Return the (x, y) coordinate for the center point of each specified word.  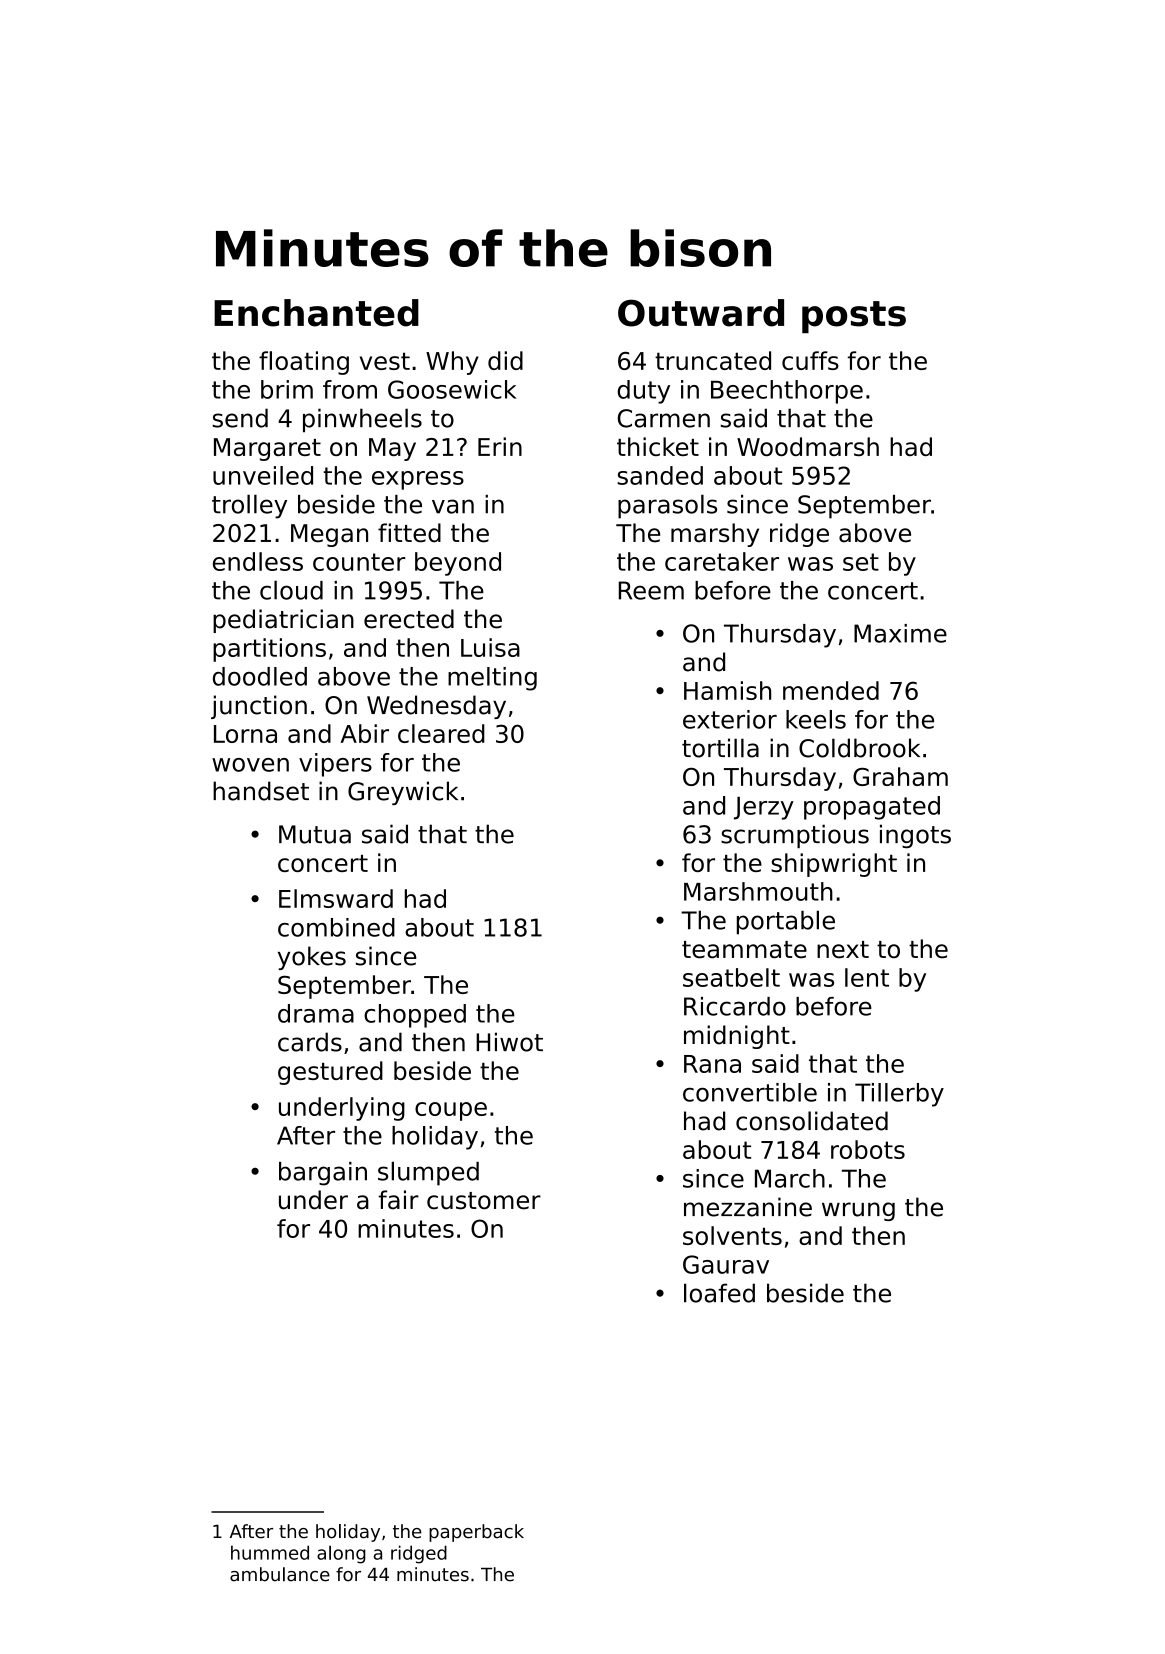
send (240, 418)
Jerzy (764, 808)
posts (854, 317)
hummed (270, 1552)
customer (484, 1201)
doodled (260, 676)
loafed (719, 1293)
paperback (476, 1533)
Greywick (403, 793)
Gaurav (726, 1264)
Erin (500, 446)
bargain (323, 1174)
